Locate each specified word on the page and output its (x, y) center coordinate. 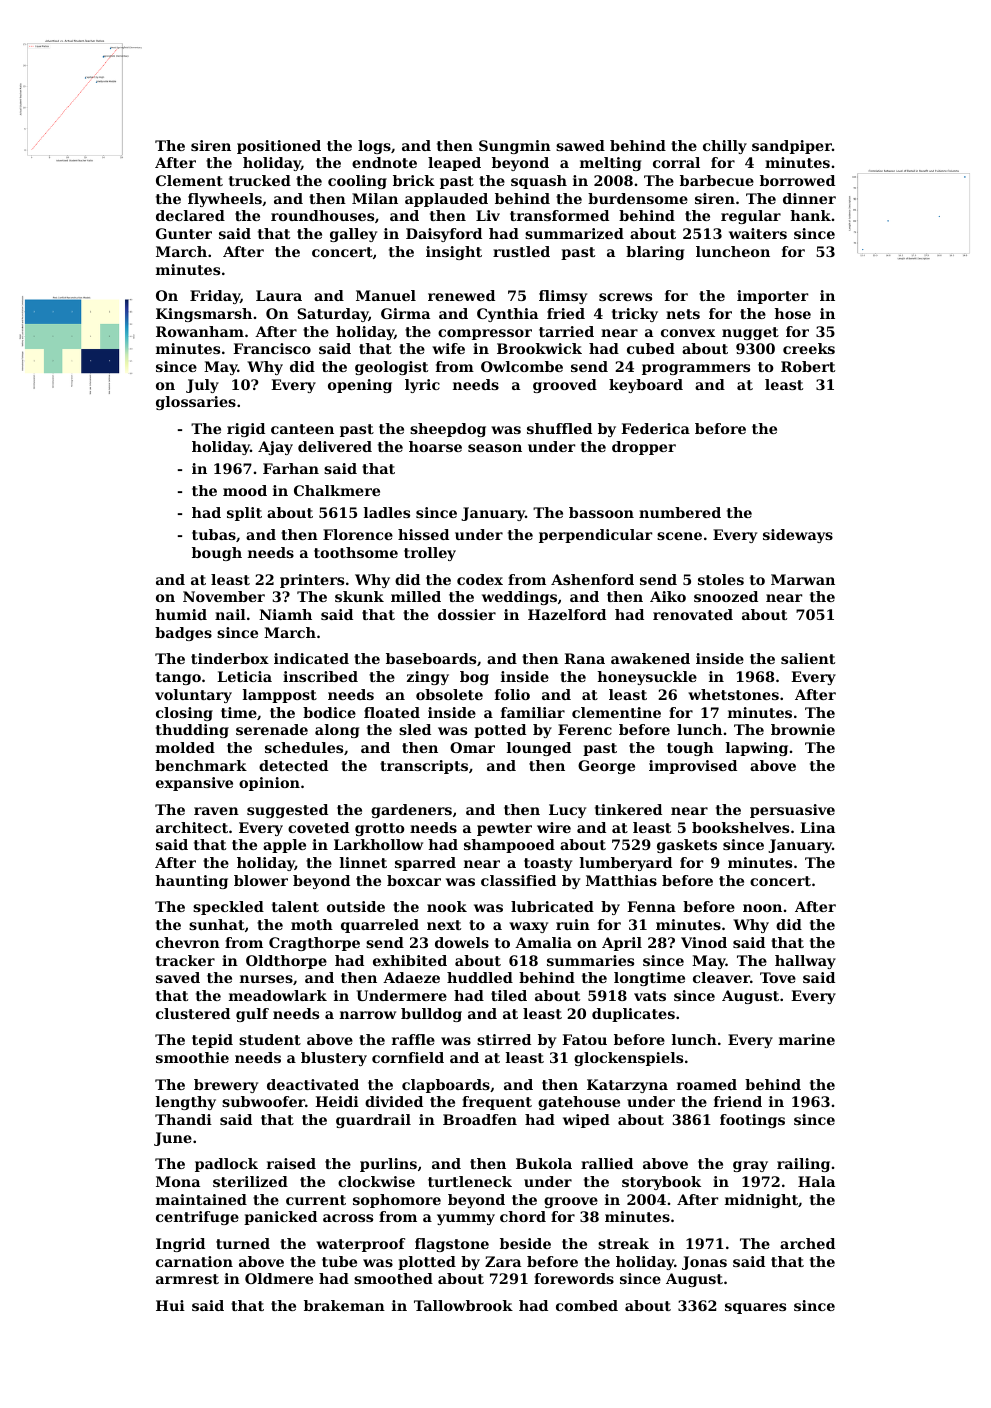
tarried (566, 331)
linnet (363, 862)
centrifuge (197, 1218)
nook (447, 906)
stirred (504, 1039)
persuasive (792, 811)
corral (676, 162)
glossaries (196, 403)
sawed (580, 145)
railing (803, 1165)
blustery (334, 1059)
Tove (778, 977)
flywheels (225, 200)
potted (500, 731)
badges (183, 634)
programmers (696, 369)
